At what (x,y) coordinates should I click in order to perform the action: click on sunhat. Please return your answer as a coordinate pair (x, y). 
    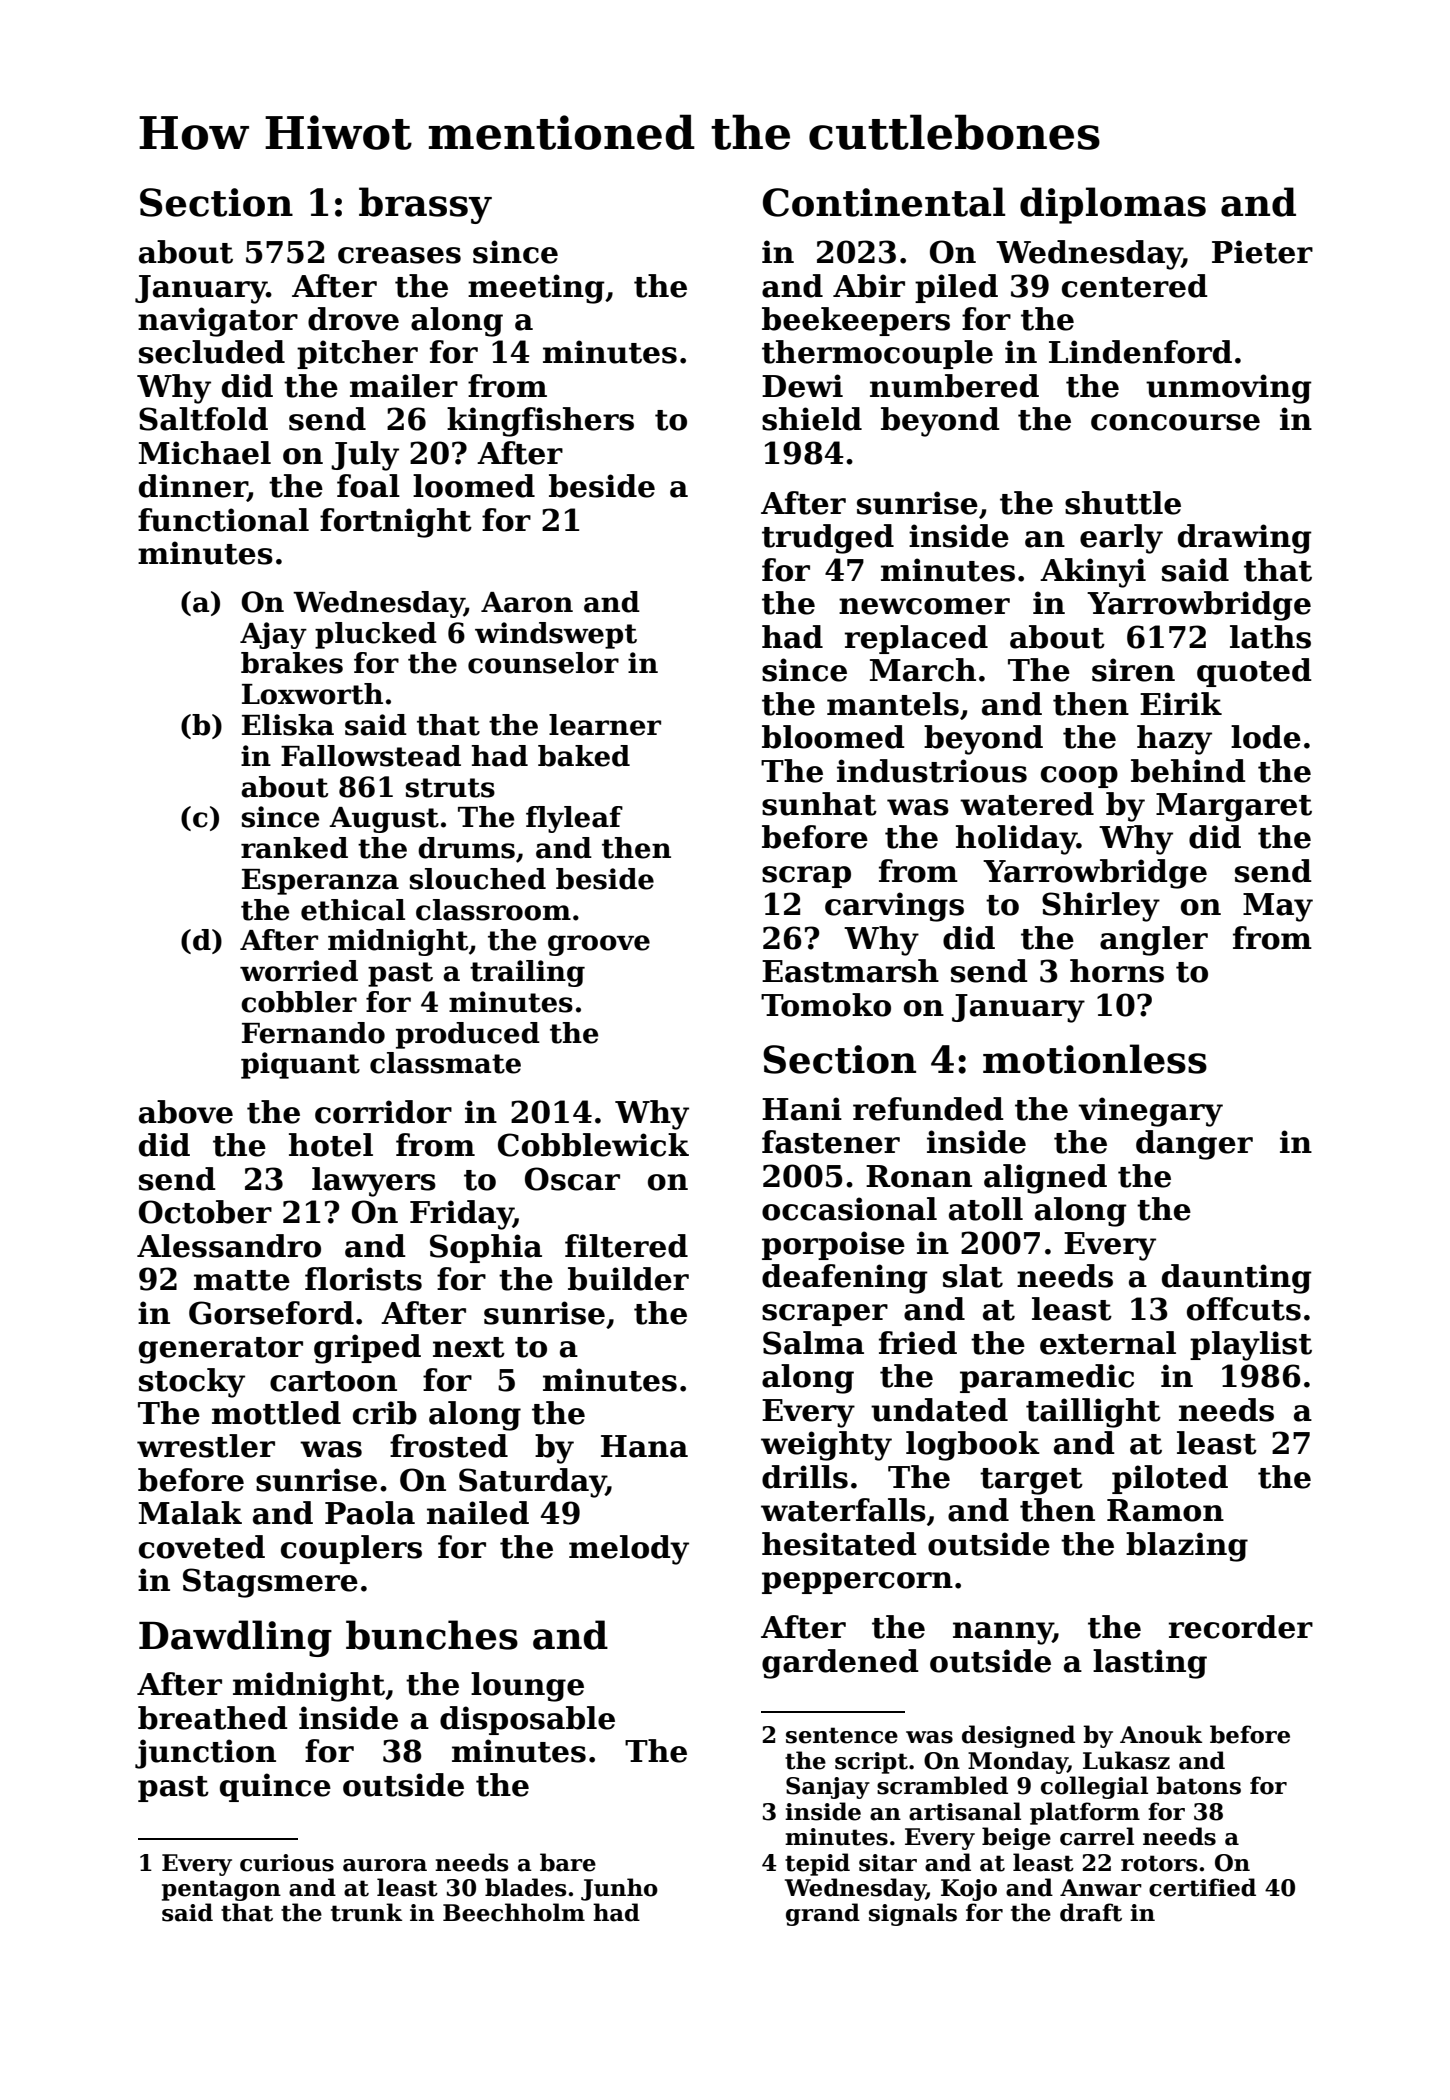
    Looking at the image, I should click on (819, 804).
